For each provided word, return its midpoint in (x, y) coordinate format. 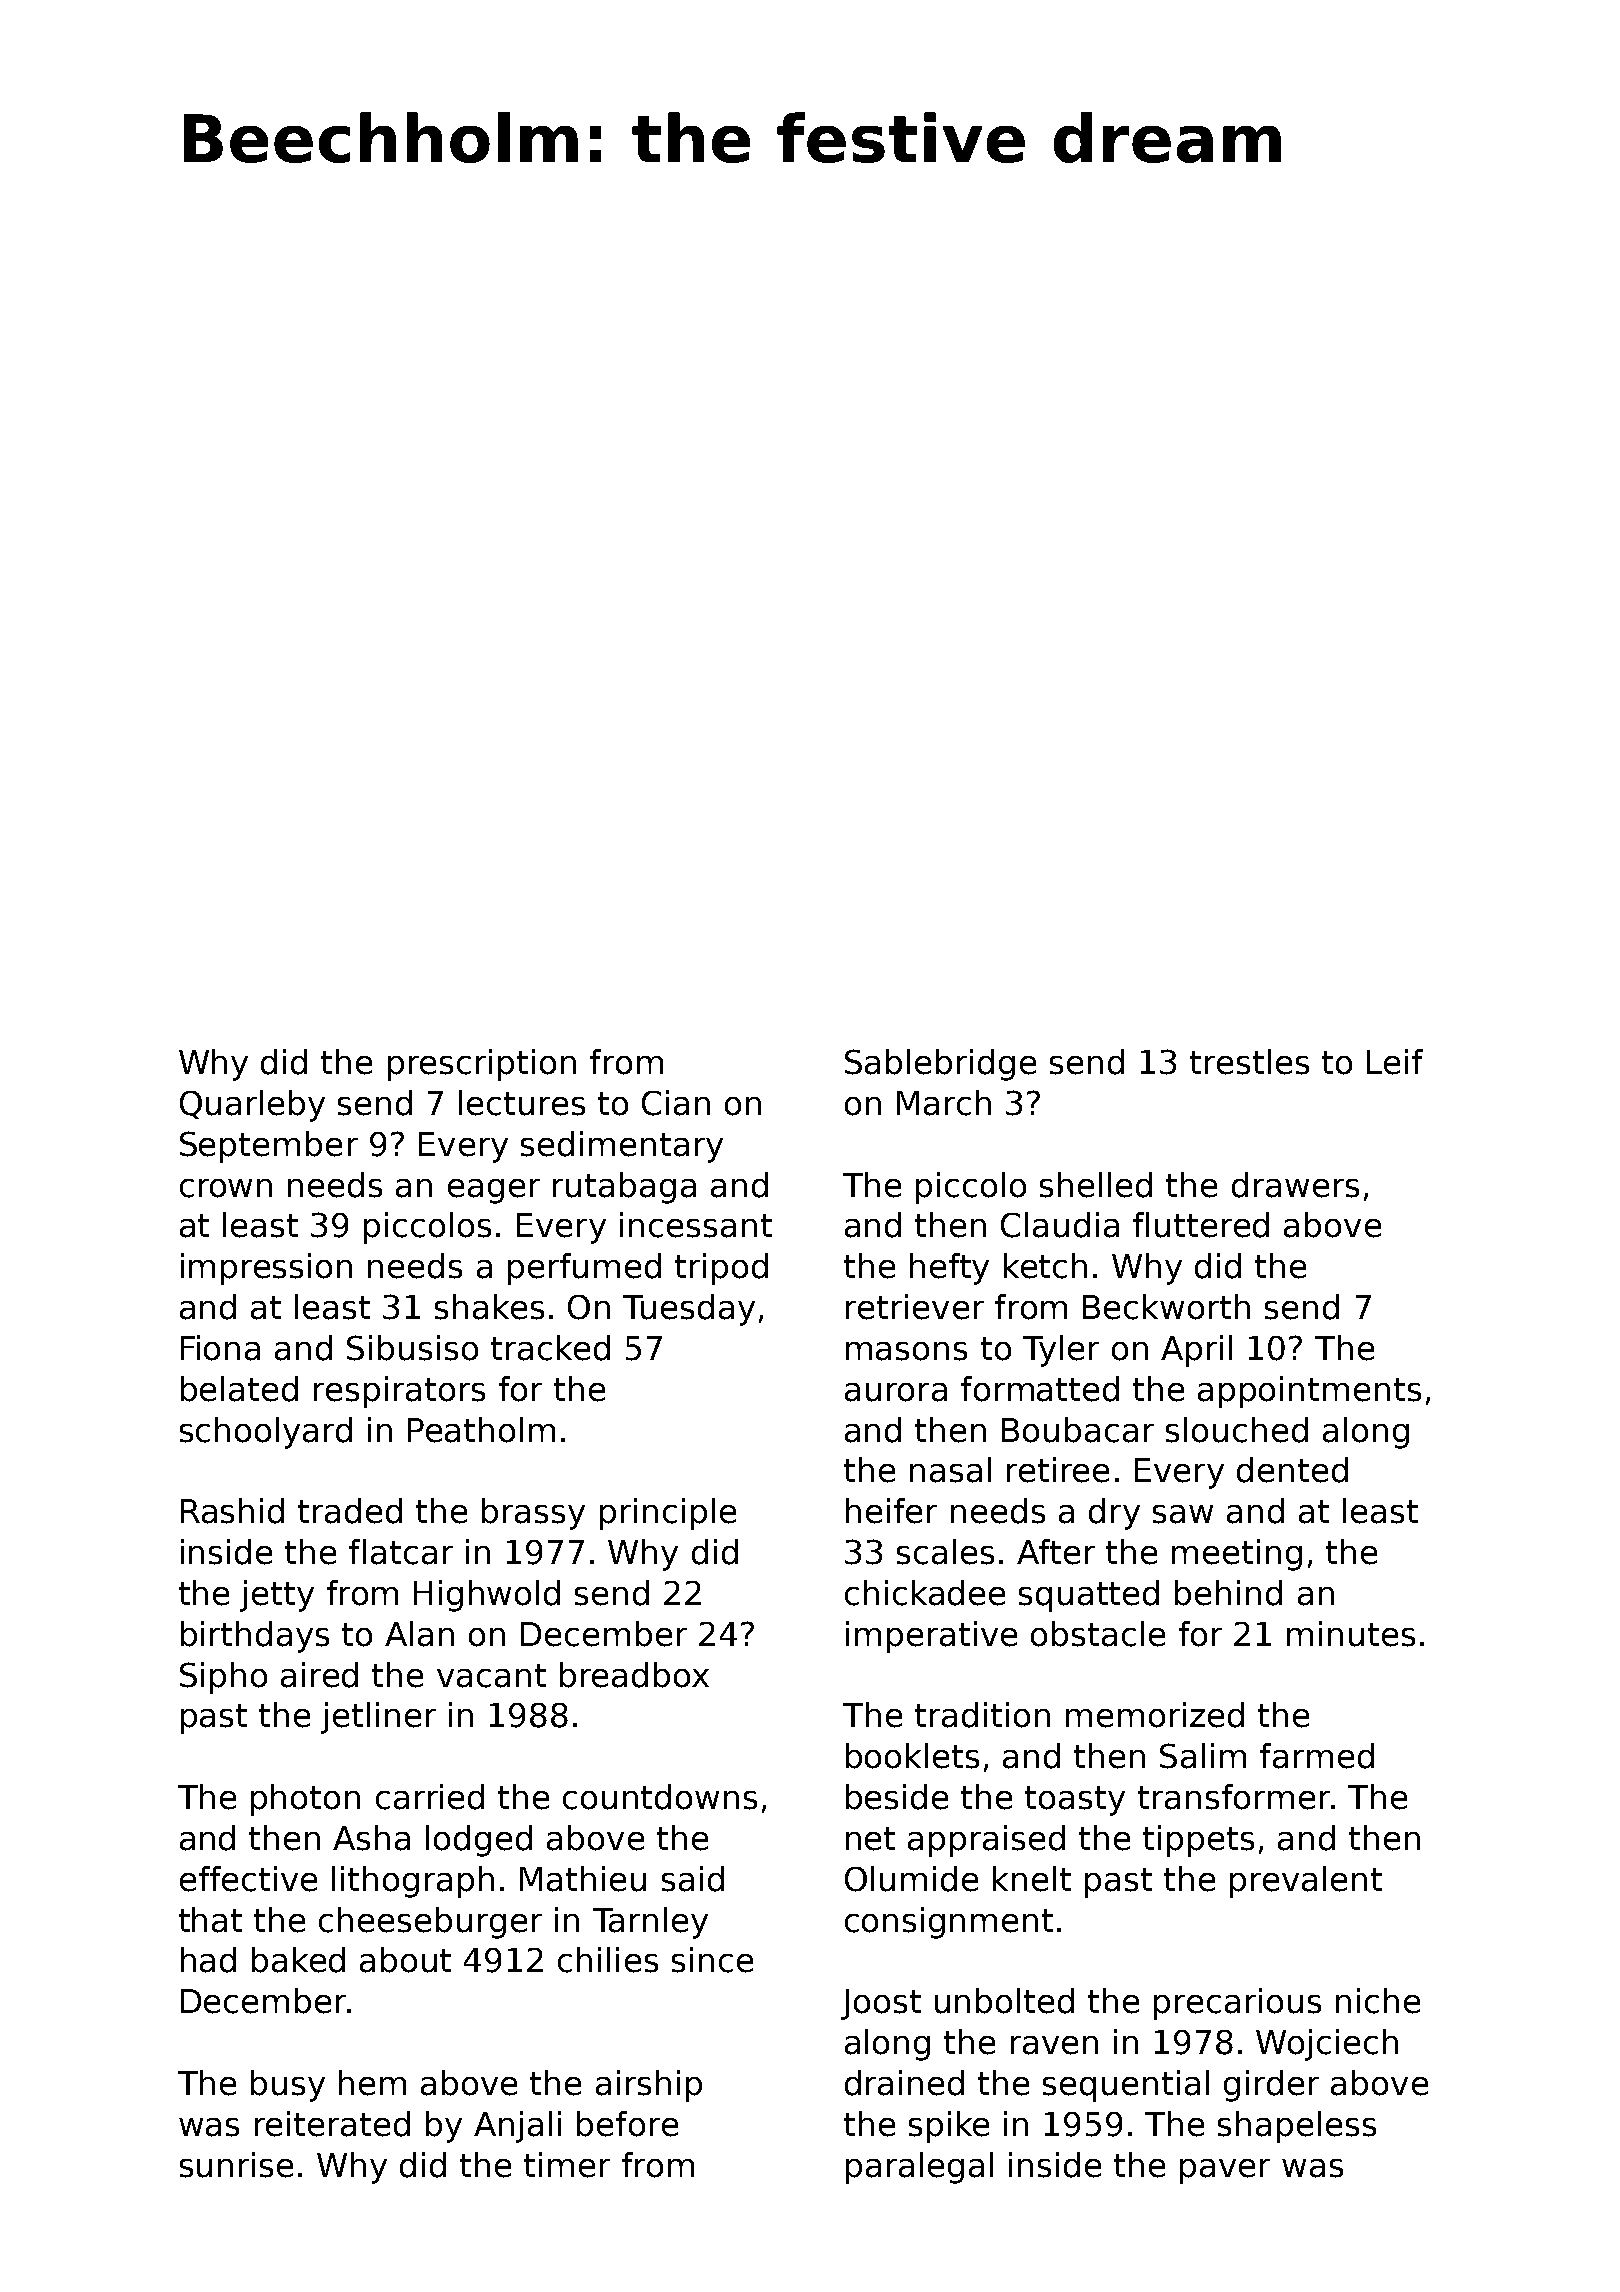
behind (1228, 1593)
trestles (1249, 1062)
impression (266, 1269)
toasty (1075, 1801)
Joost (881, 2004)
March (944, 1103)
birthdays (255, 1637)
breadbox (634, 1675)
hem (372, 2083)
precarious (1237, 2004)
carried (430, 1797)
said (693, 1879)
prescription (482, 1065)
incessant (696, 1225)
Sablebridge (940, 1065)
